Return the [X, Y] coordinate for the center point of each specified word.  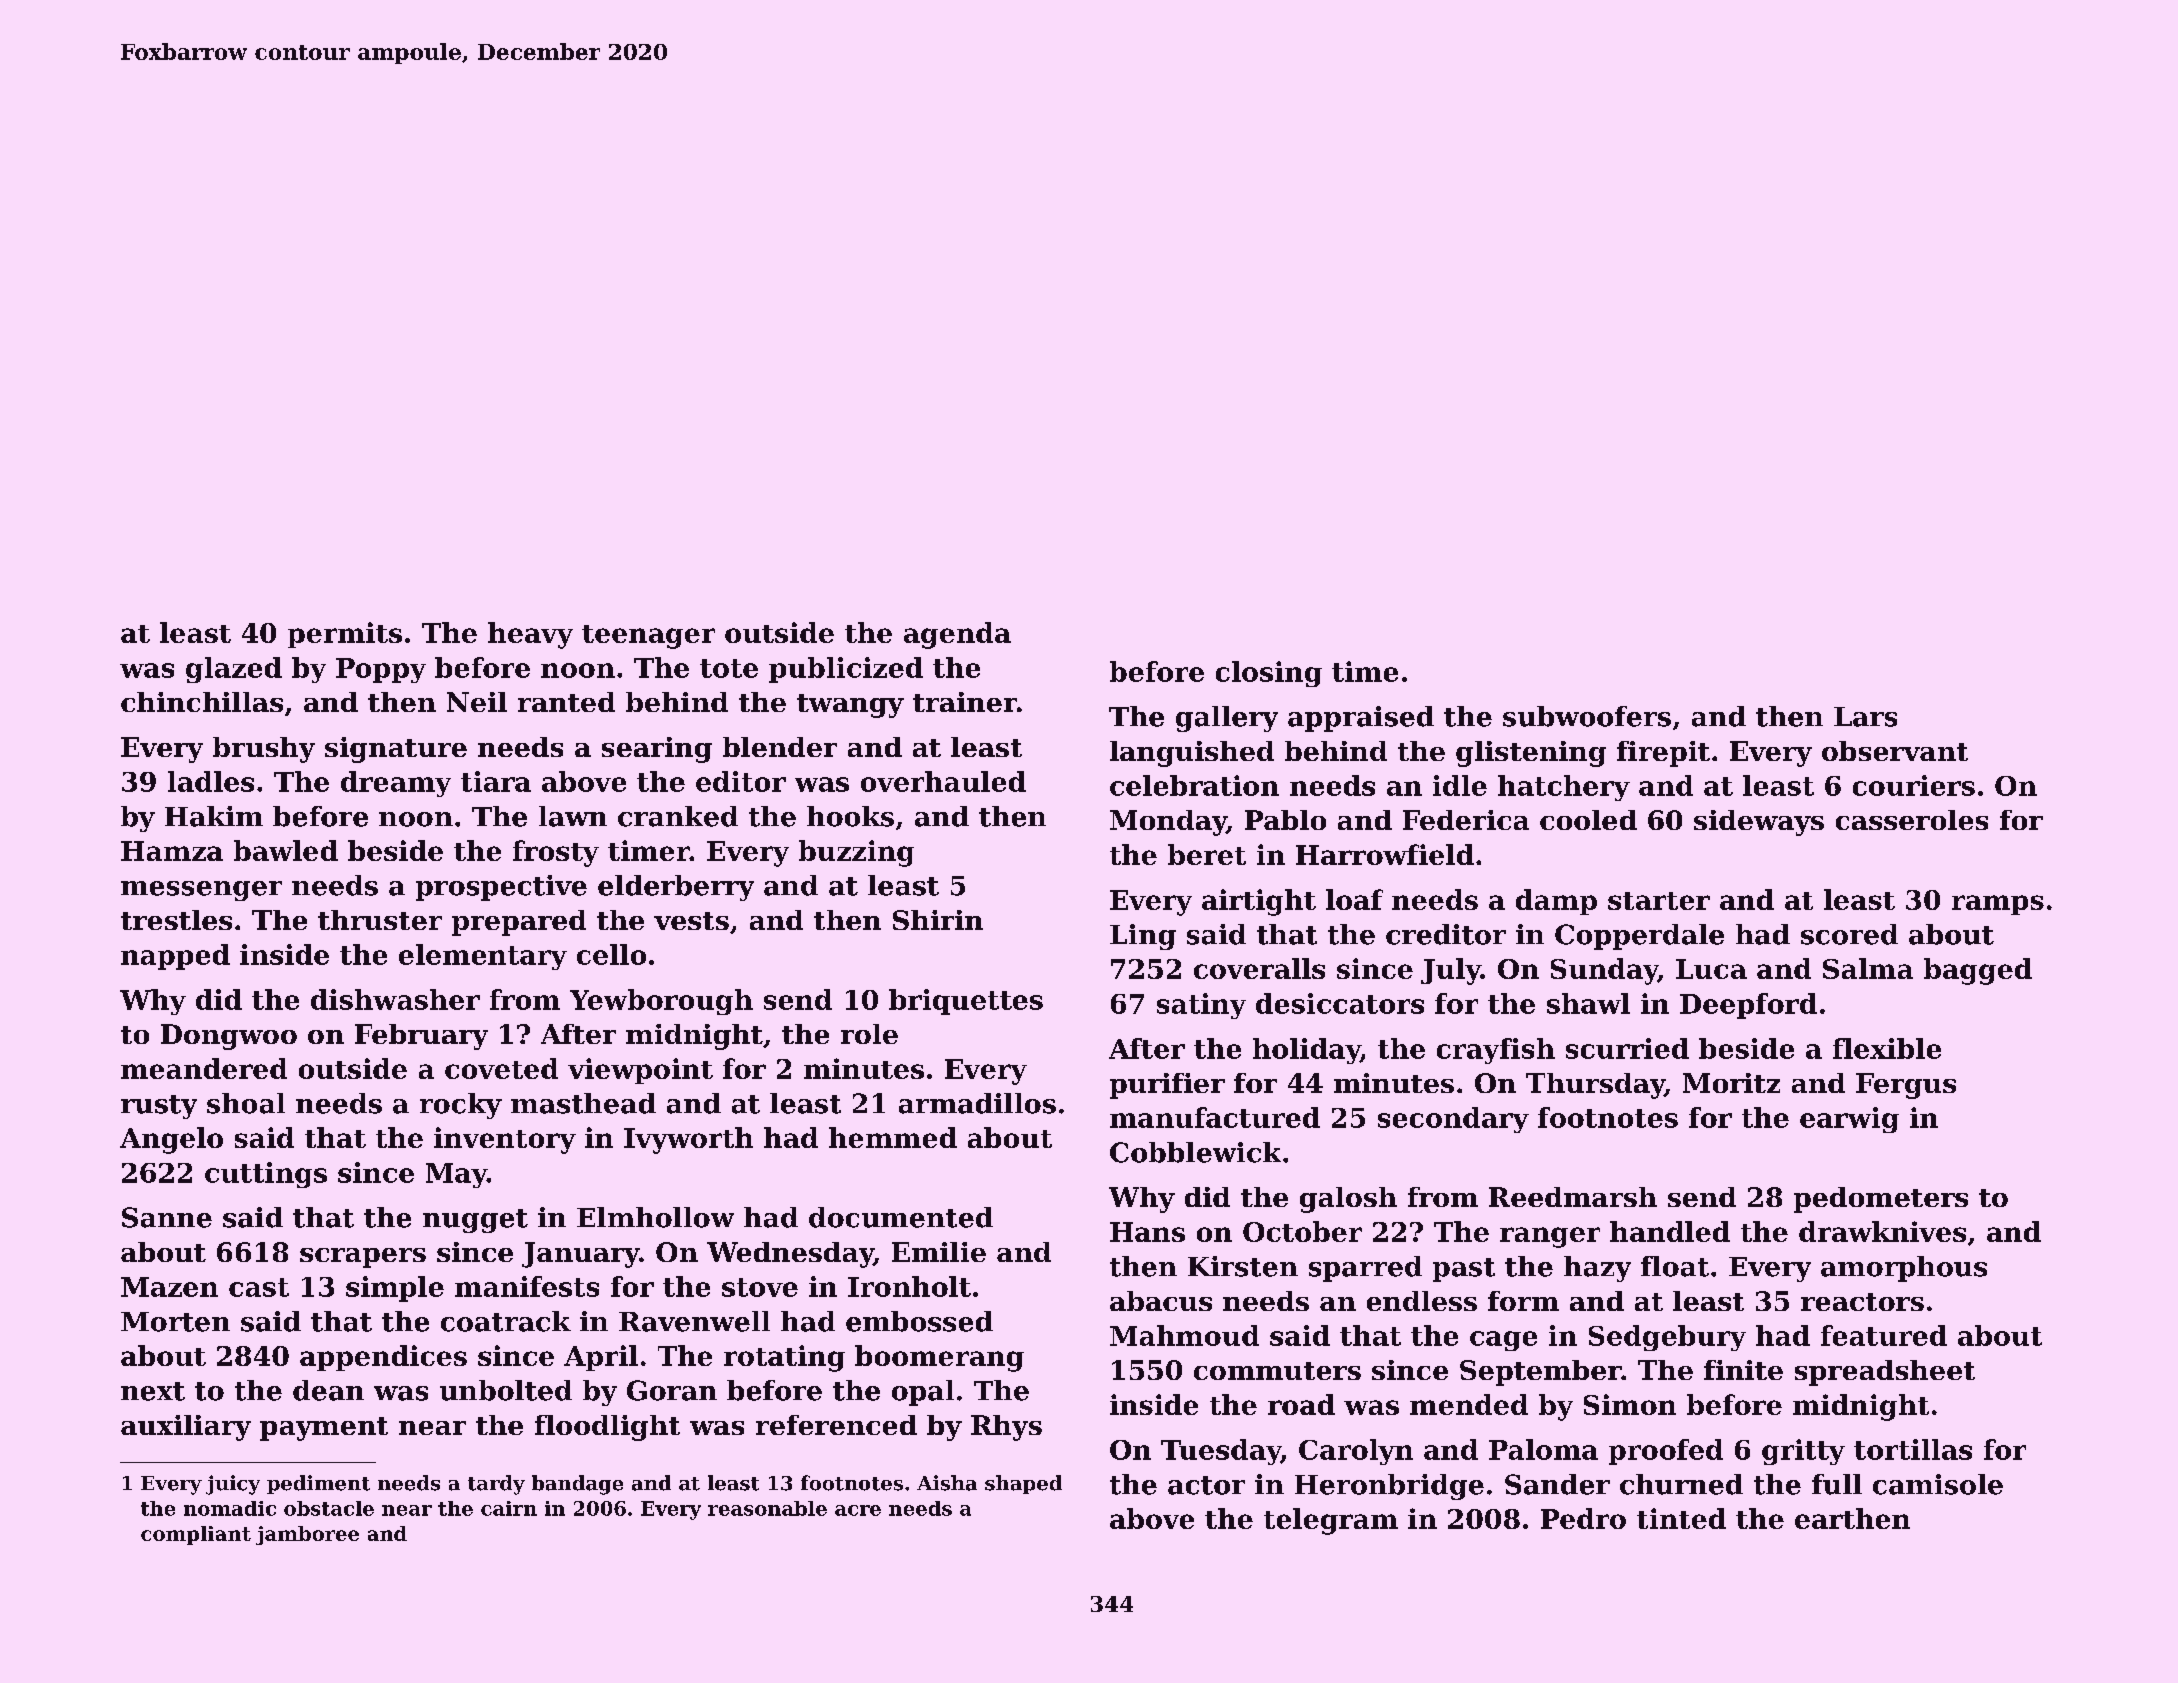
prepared [519, 923]
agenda [957, 635]
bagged [1978, 971]
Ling [1143, 937]
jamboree [307, 1535]
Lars [1865, 717]
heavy [530, 635]
